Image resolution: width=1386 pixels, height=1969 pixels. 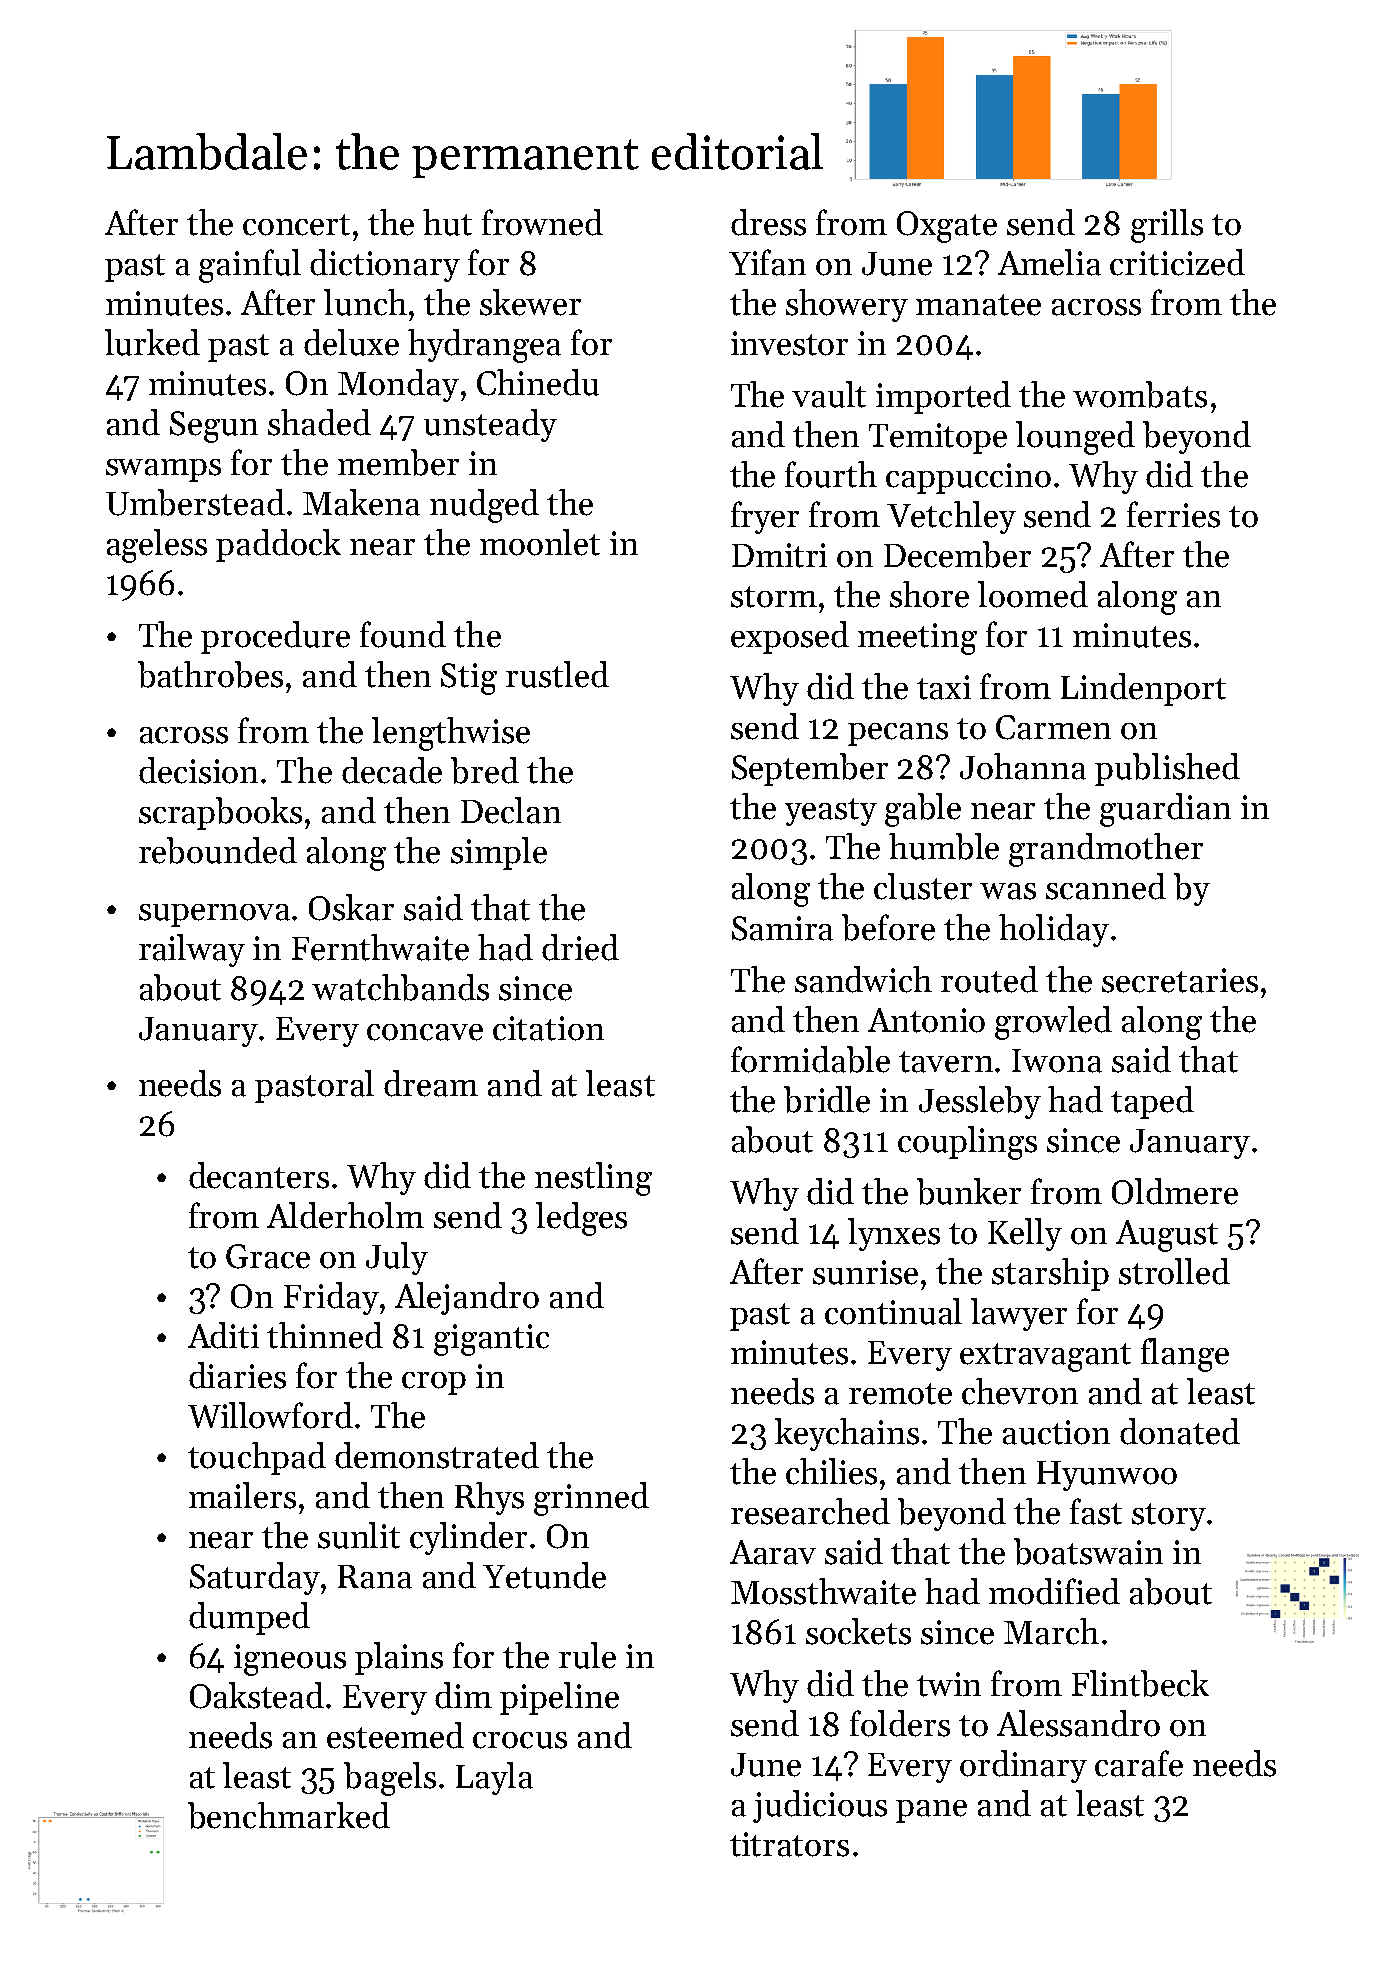 What do you see at coordinates (152, 342) in the image?
I see `lurked` at bounding box center [152, 342].
